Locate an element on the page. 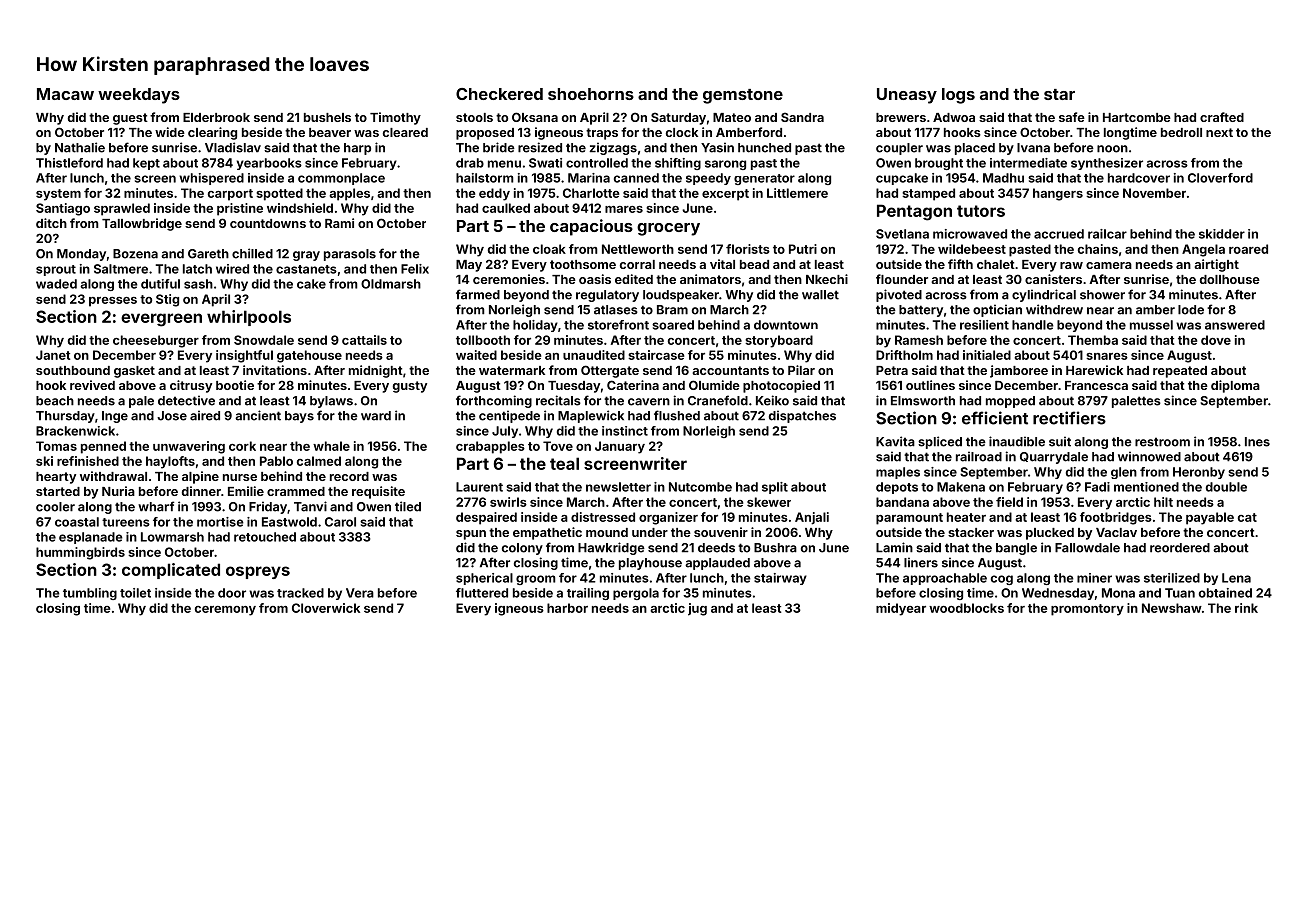 Image resolution: width=1308 pixels, height=924 pixels. diploma is located at coordinates (1235, 386).
